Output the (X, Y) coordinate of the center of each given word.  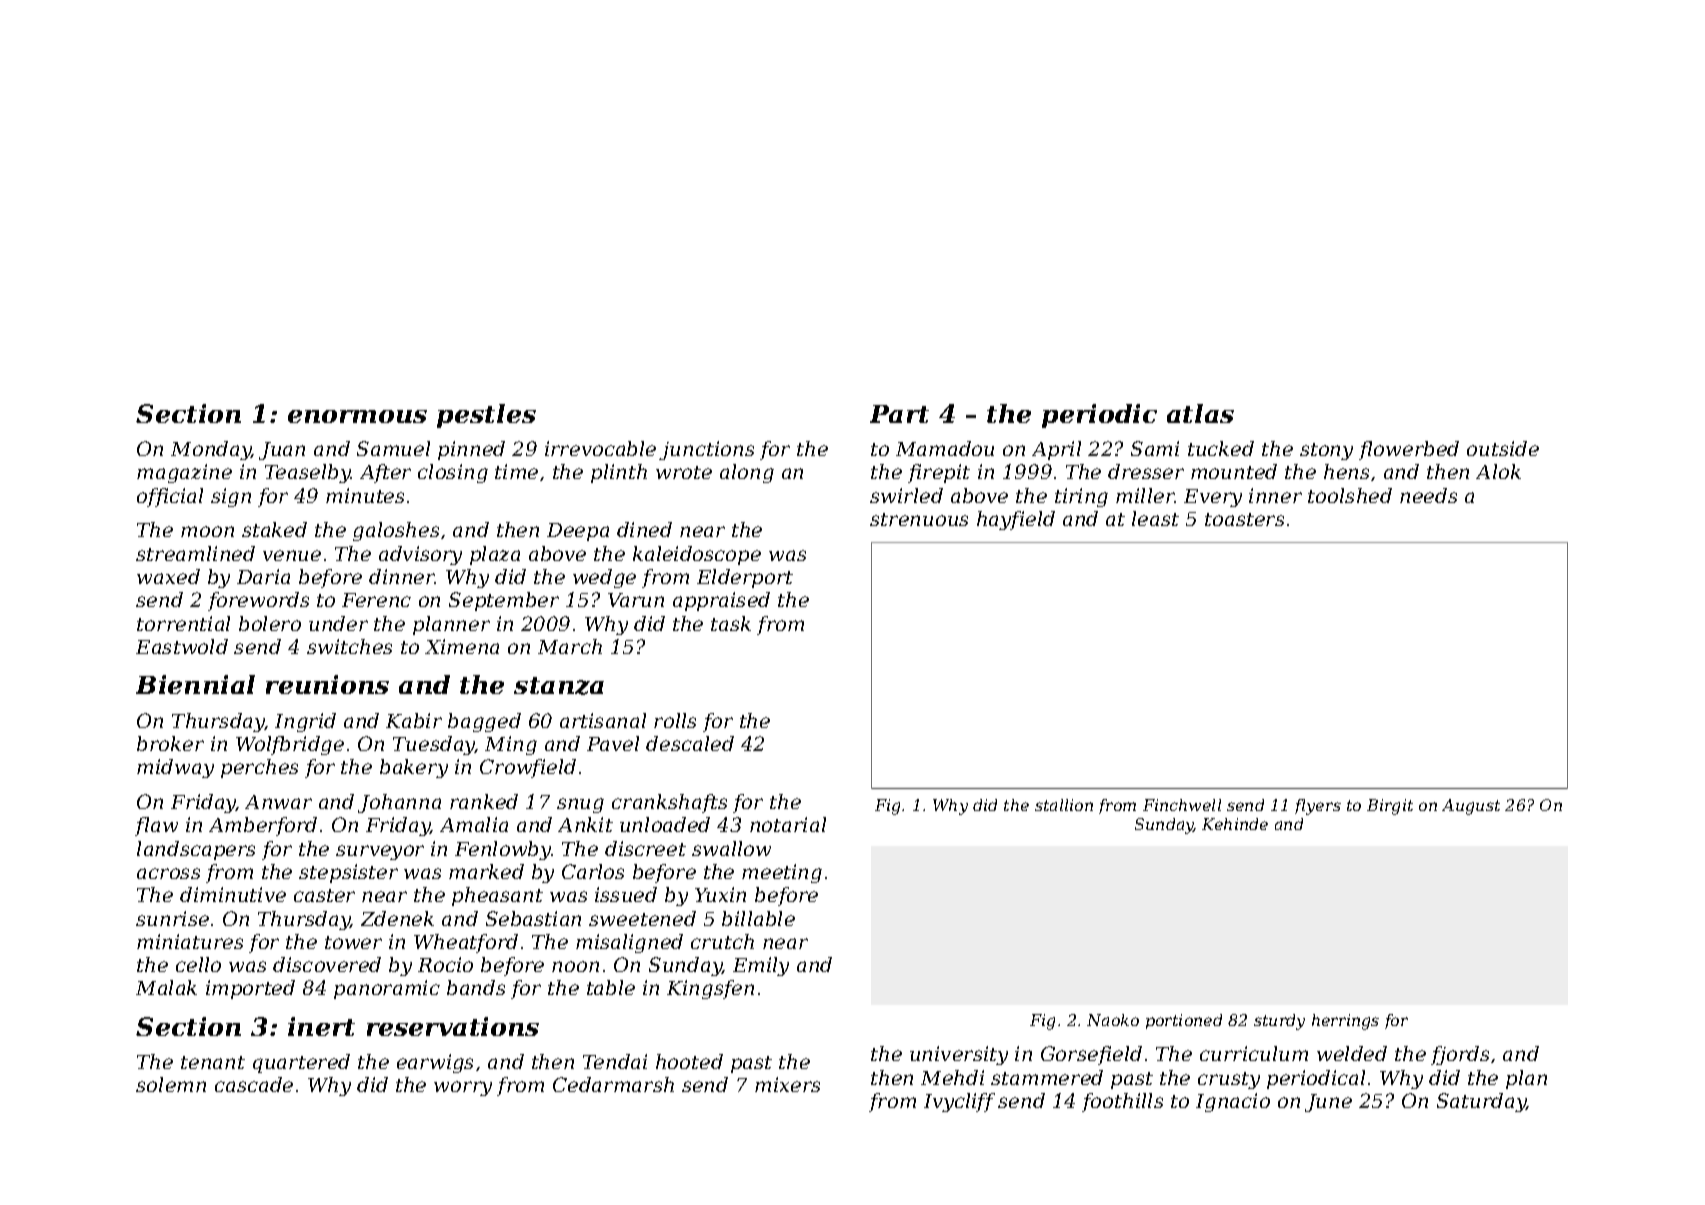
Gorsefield (1091, 1055)
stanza (559, 686)
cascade (254, 1084)
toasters (1244, 519)
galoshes (396, 531)
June (1328, 1103)
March (570, 646)
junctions (706, 450)
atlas (1200, 413)
